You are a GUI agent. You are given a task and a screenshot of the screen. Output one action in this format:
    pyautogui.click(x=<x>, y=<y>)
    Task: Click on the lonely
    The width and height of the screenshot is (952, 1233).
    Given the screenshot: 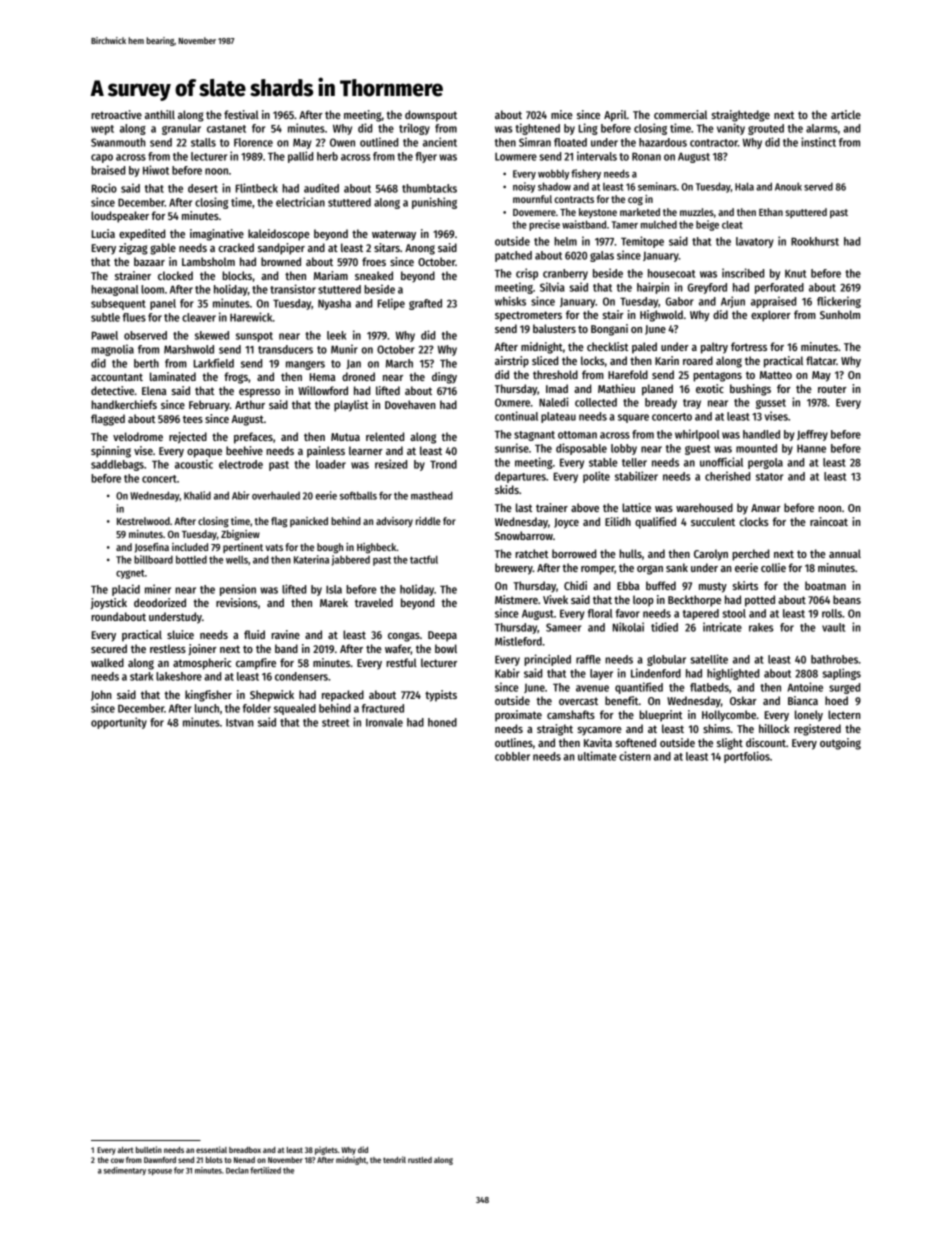 What is the action you would take?
    pyautogui.click(x=809, y=716)
